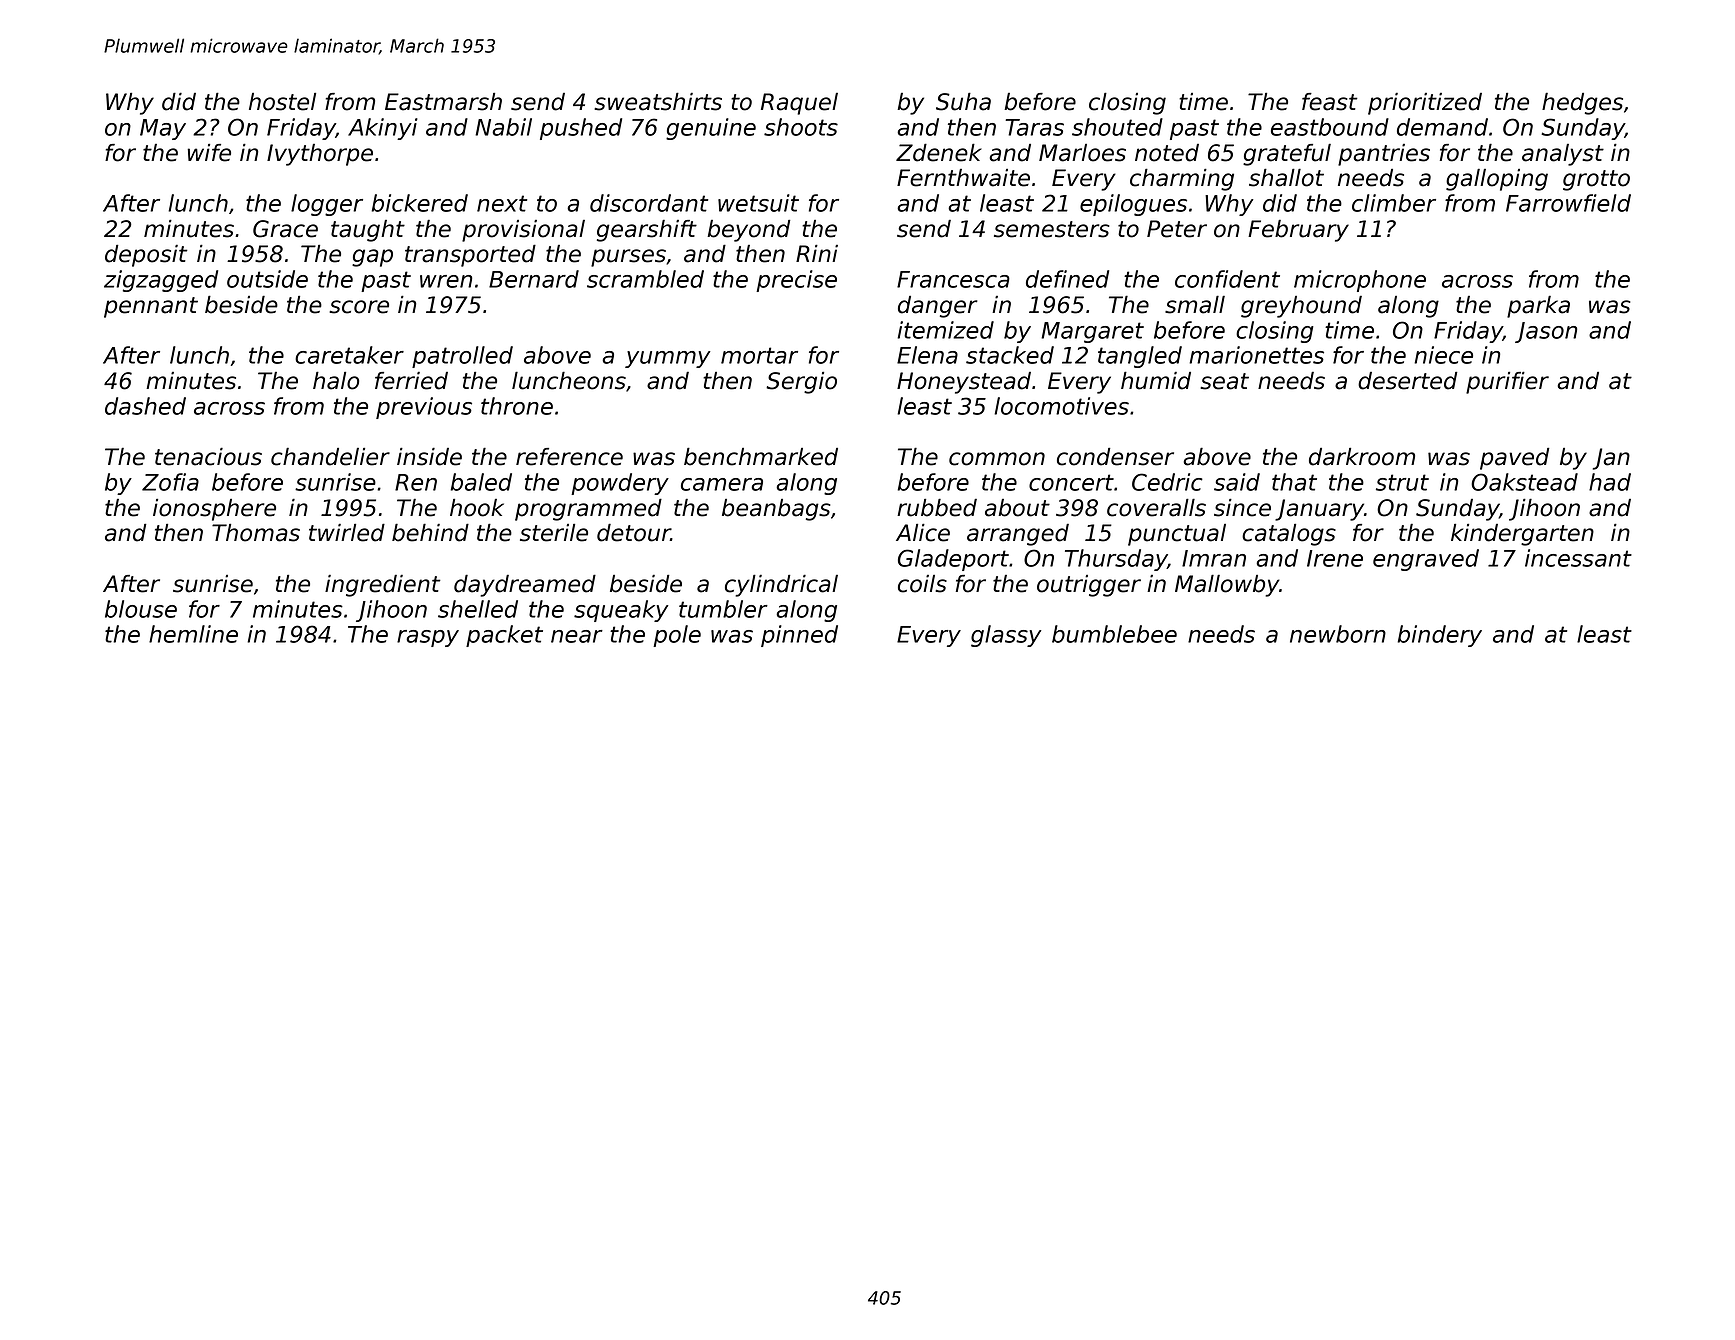 Image resolution: width=1735 pixels, height=1340 pixels. I want to click on Akinyi, so click(383, 129).
